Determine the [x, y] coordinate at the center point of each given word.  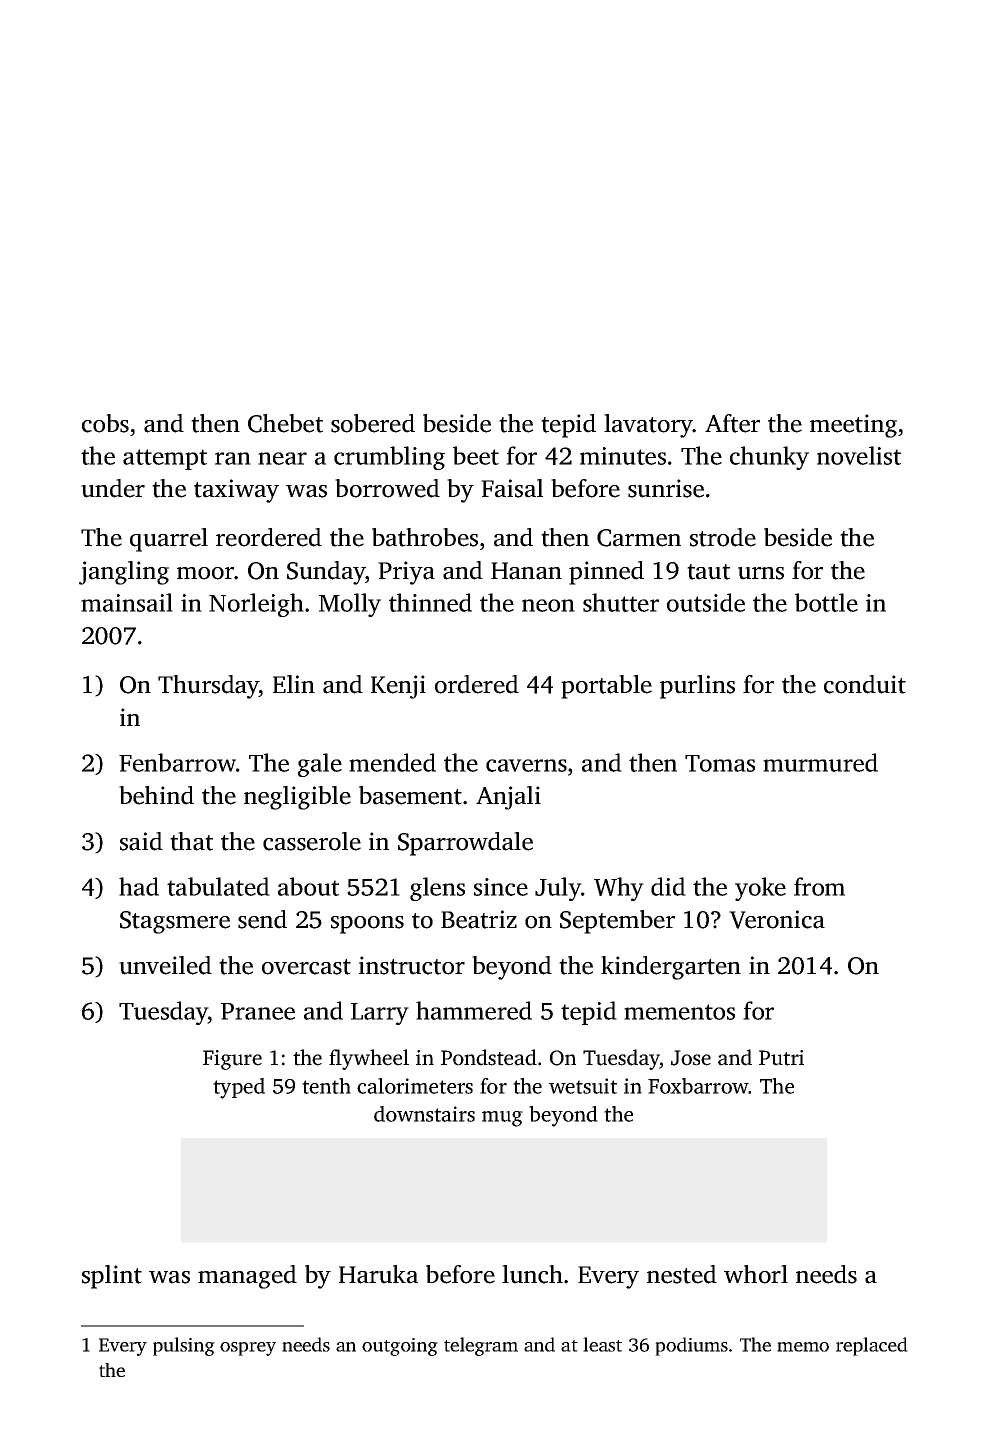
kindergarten [671, 968]
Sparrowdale [465, 844]
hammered [474, 1010]
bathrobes [425, 537]
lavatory [648, 426]
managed [247, 1277]
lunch [532, 1274]
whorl [756, 1274]
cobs [105, 423]
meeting [853, 426]
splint [112, 1277]
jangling [124, 573]
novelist [859, 455]
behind [156, 795]
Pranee [258, 1011]
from [819, 886]
